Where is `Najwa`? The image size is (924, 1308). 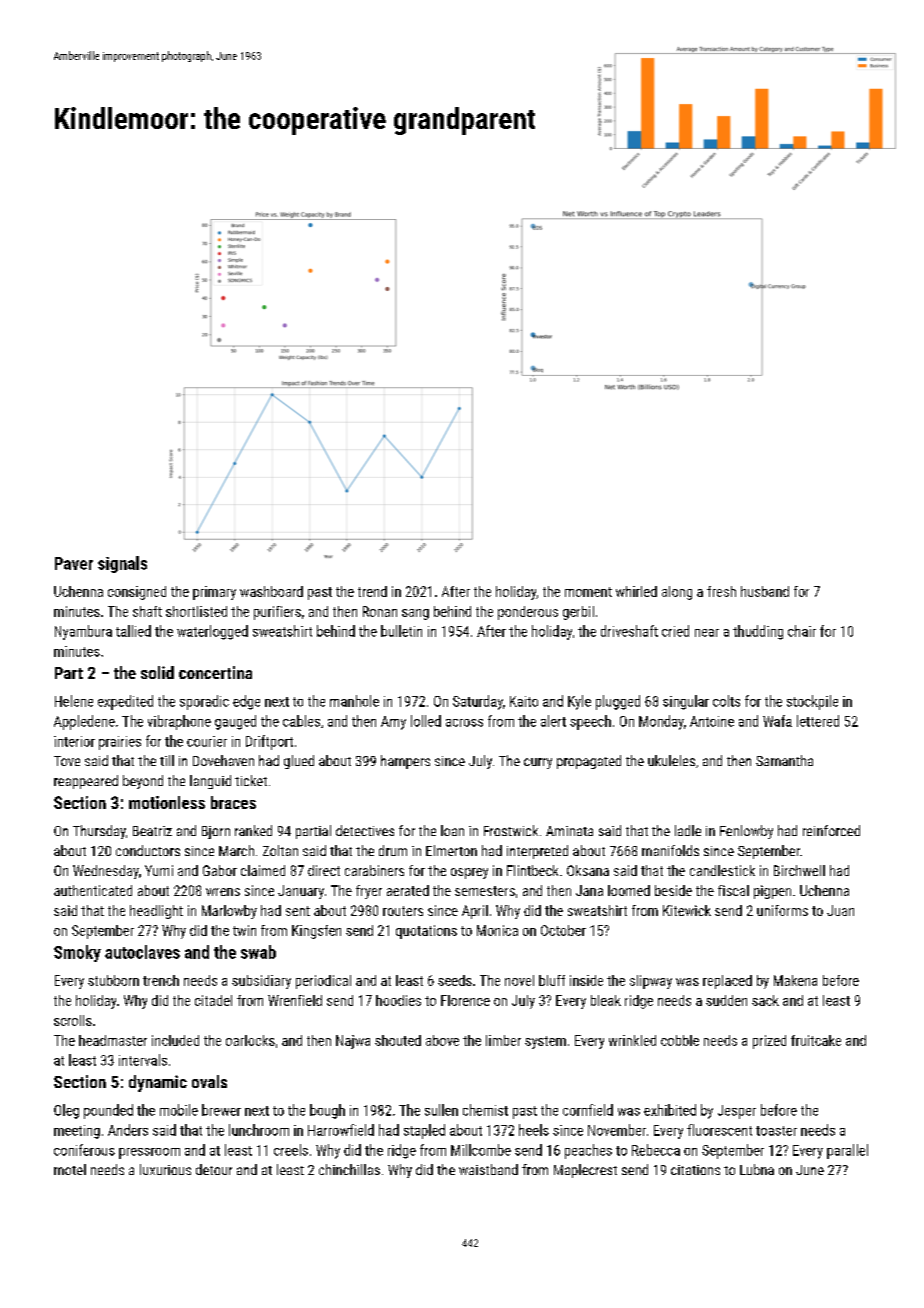
Najwa is located at coordinates (353, 1042).
